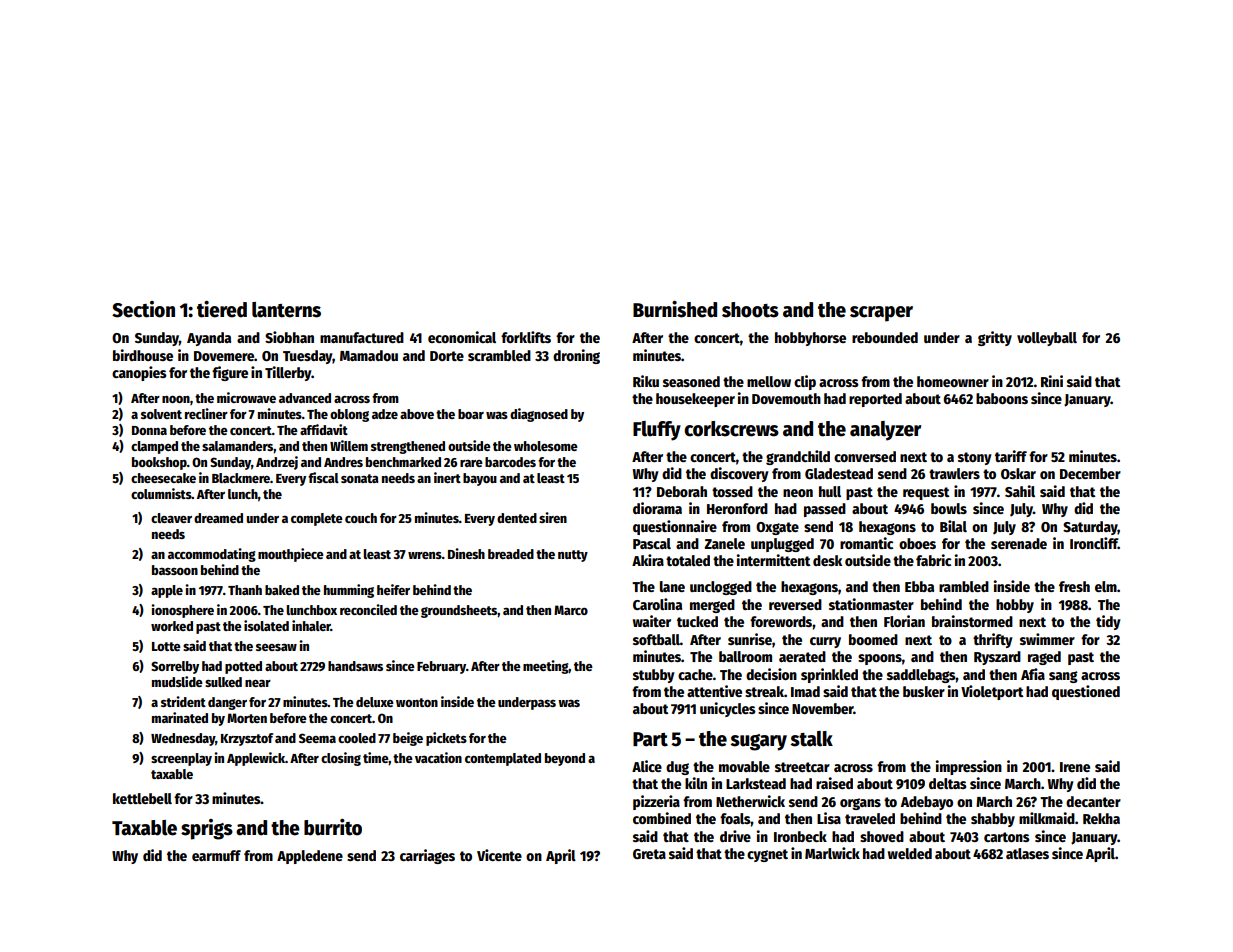 This page has width=1233, height=952. What do you see at coordinates (731, 429) in the page?
I see `corkscrews` at bounding box center [731, 429].
